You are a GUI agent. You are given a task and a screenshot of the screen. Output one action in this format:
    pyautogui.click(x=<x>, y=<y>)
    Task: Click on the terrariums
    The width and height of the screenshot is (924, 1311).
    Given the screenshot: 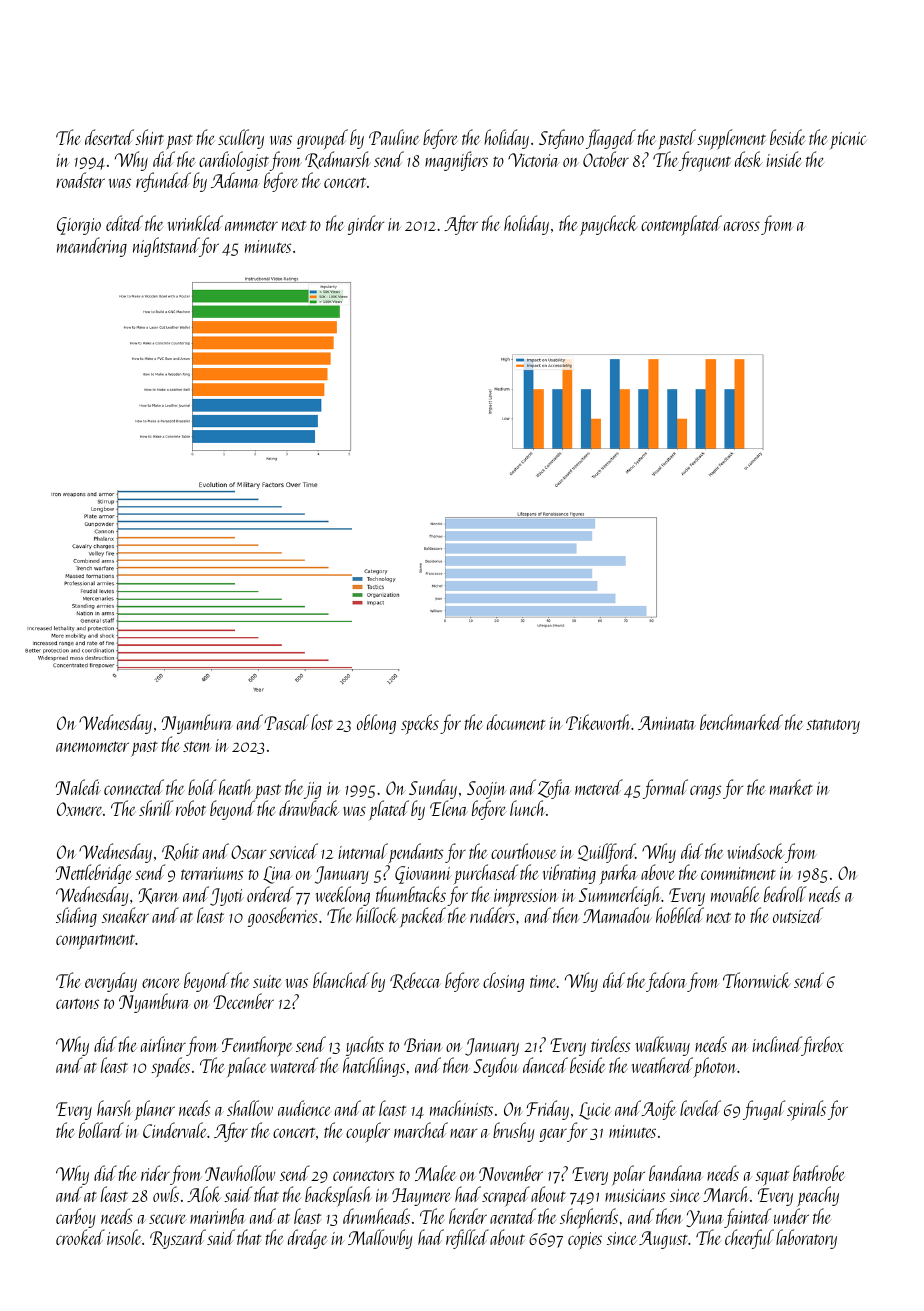 What is the action you would take?
    pyautogui.click(x=212, y=873)
